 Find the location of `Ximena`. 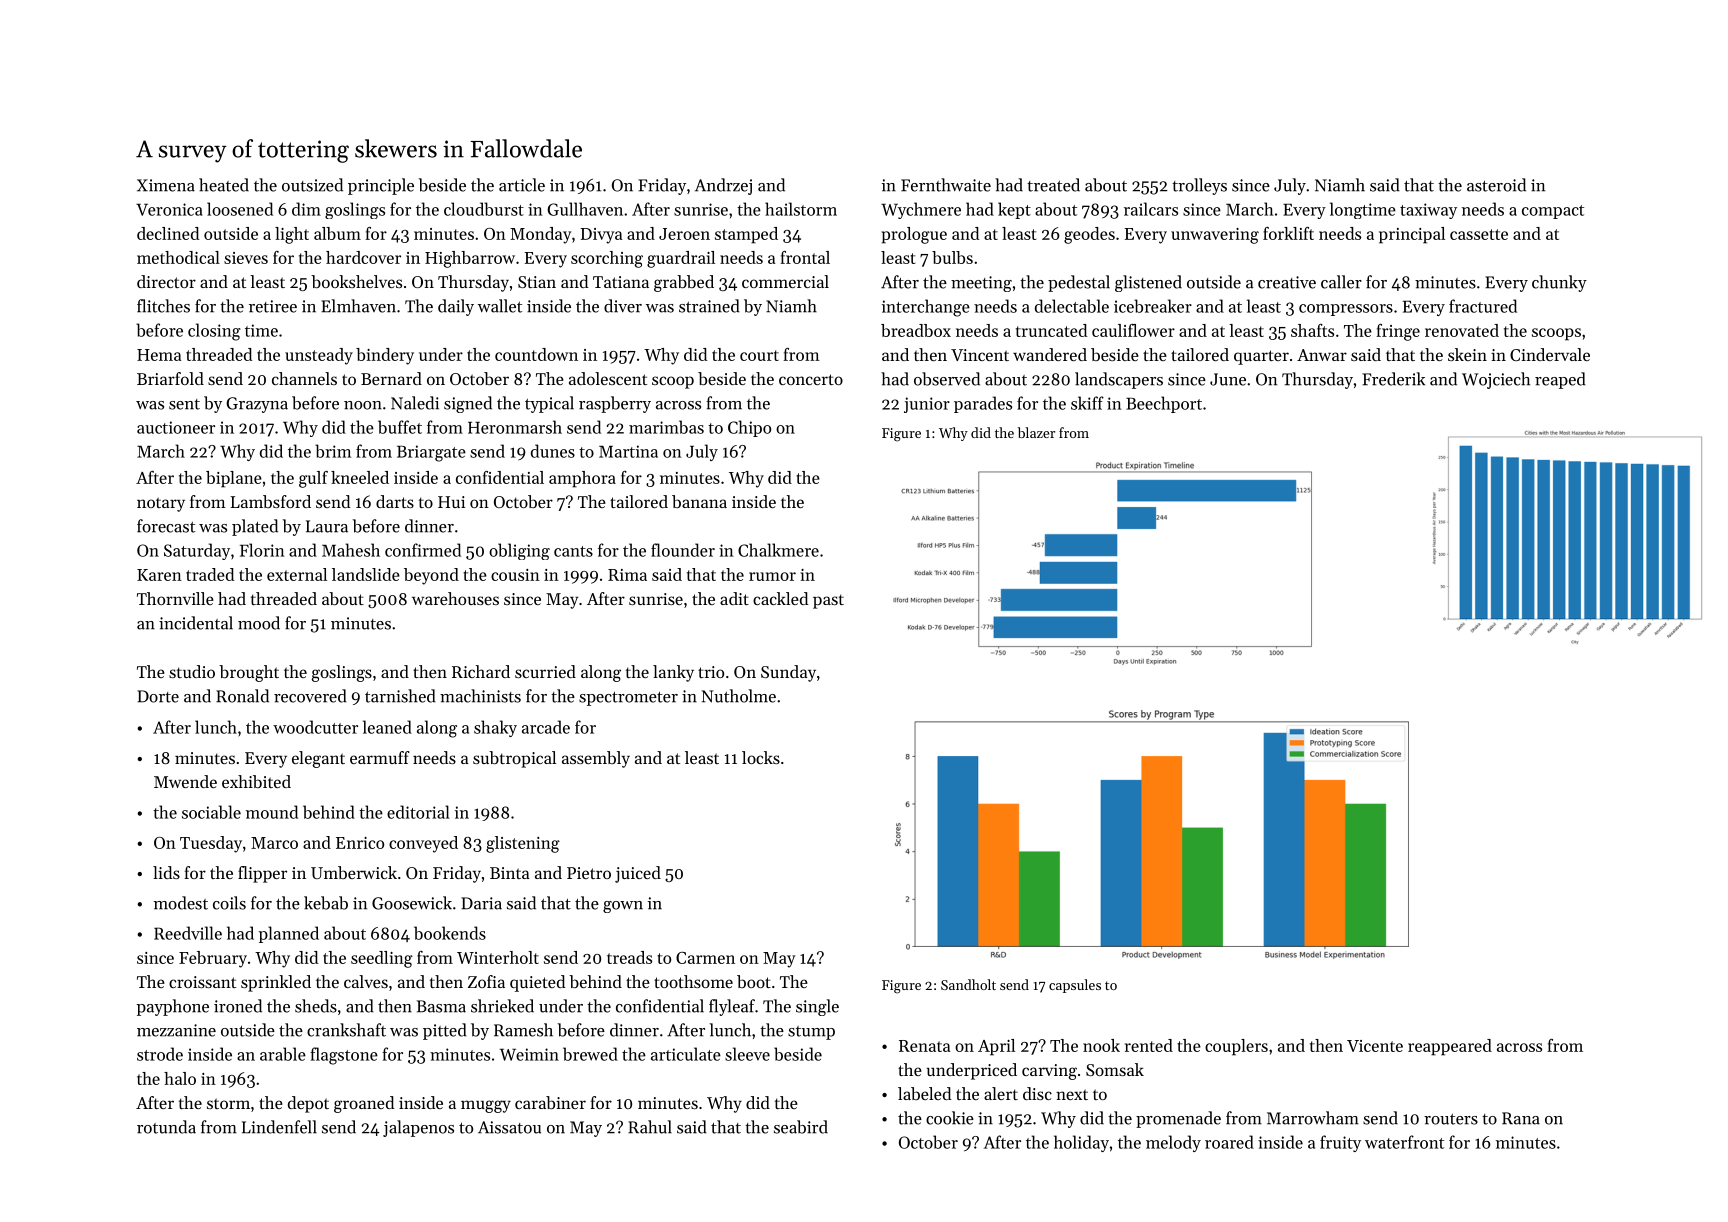

Ximena is located at coordinates (166, 185).
